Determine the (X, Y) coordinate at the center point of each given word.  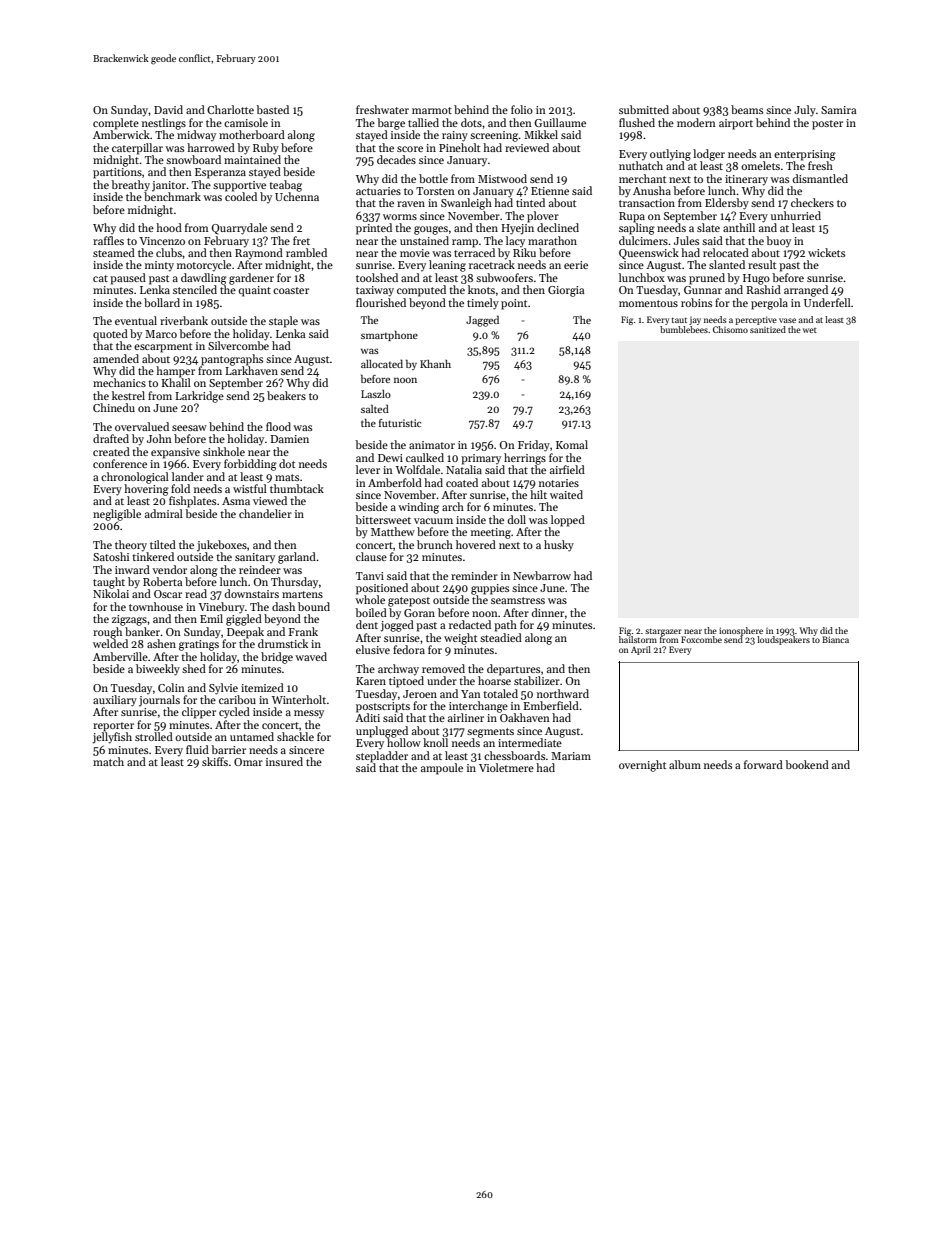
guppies (490, 589)
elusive (373, 649)
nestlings (164, 124)
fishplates (192, 502)
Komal (572, 444)
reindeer (260, 569)
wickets (826, 252)
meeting (491, 533)
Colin (171, 687)
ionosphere (741, 631)
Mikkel (541, 134)
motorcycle (204, 266)
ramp (465, 243)
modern (696, 122)
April (641, 650)
